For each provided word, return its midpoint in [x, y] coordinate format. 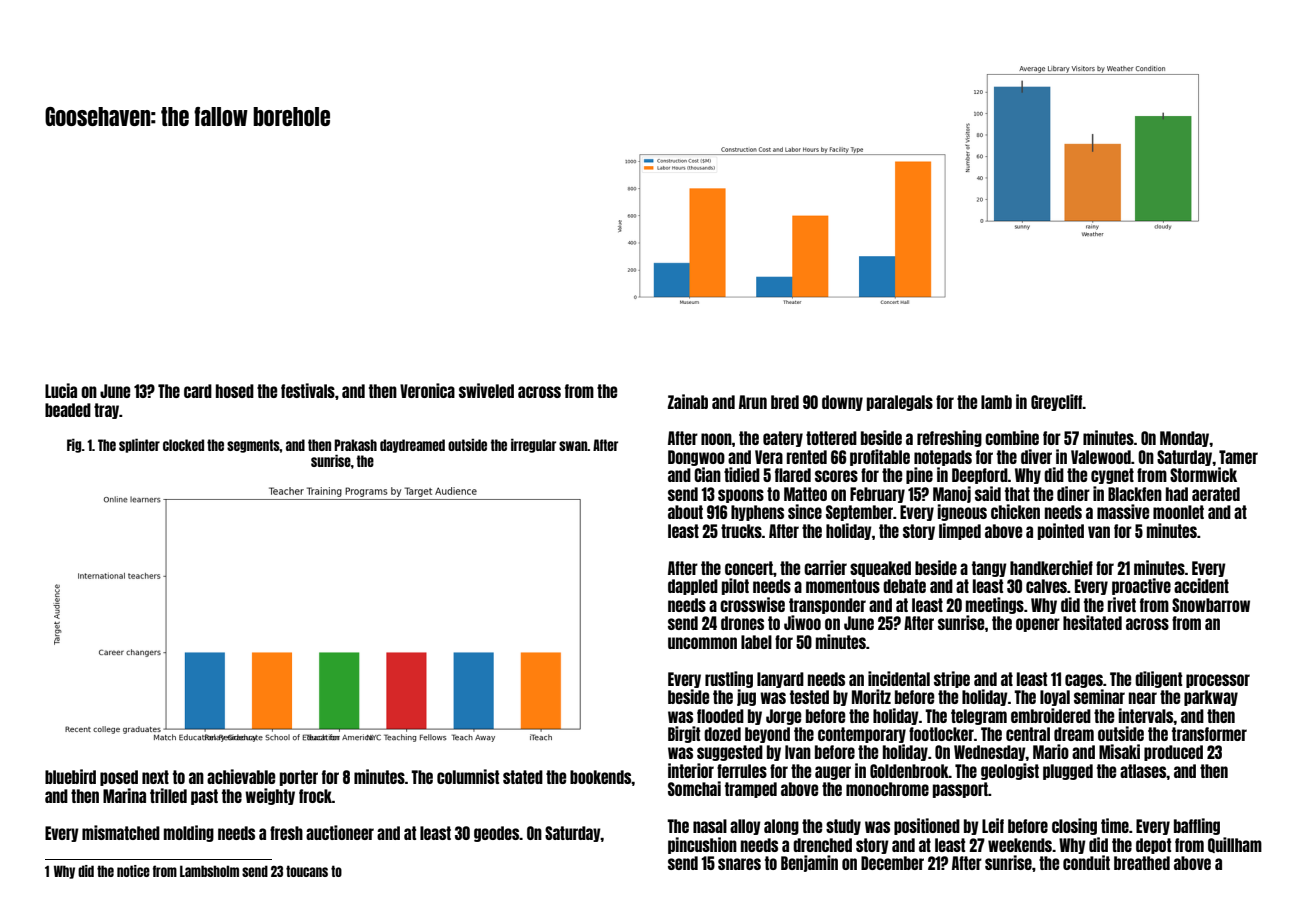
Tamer [1238, 457]
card [198, 391]
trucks [741, 531]
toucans [307, 871]
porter [299, 778]
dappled [693, 587]
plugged [1068, 772]
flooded [720, 716]
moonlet [1178, 512]
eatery [783, 439]
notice [133, 871]
